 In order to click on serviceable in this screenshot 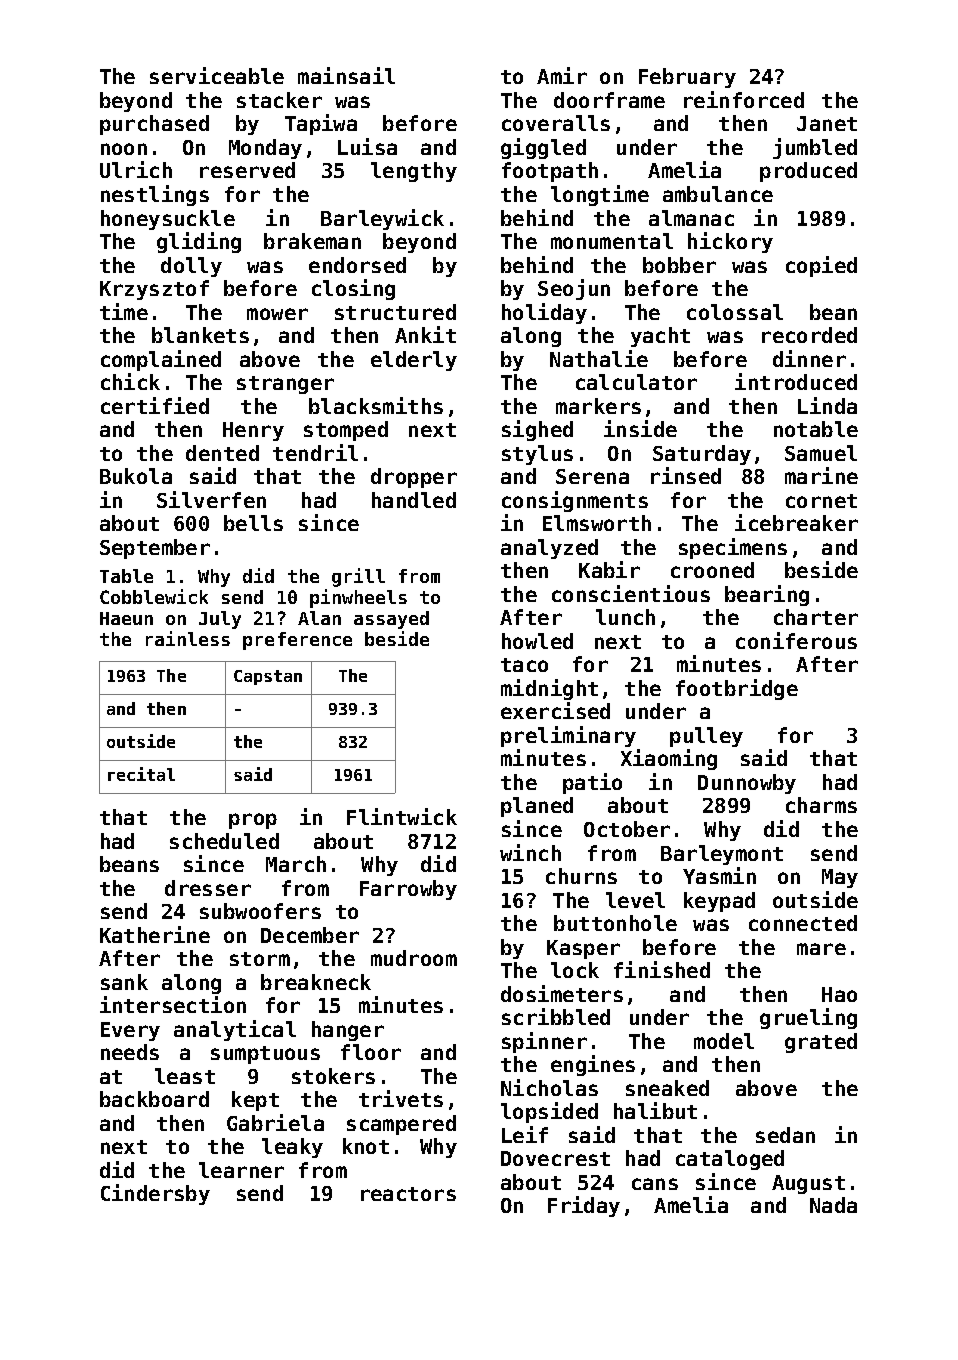, I will do `click(217, 75)`.
